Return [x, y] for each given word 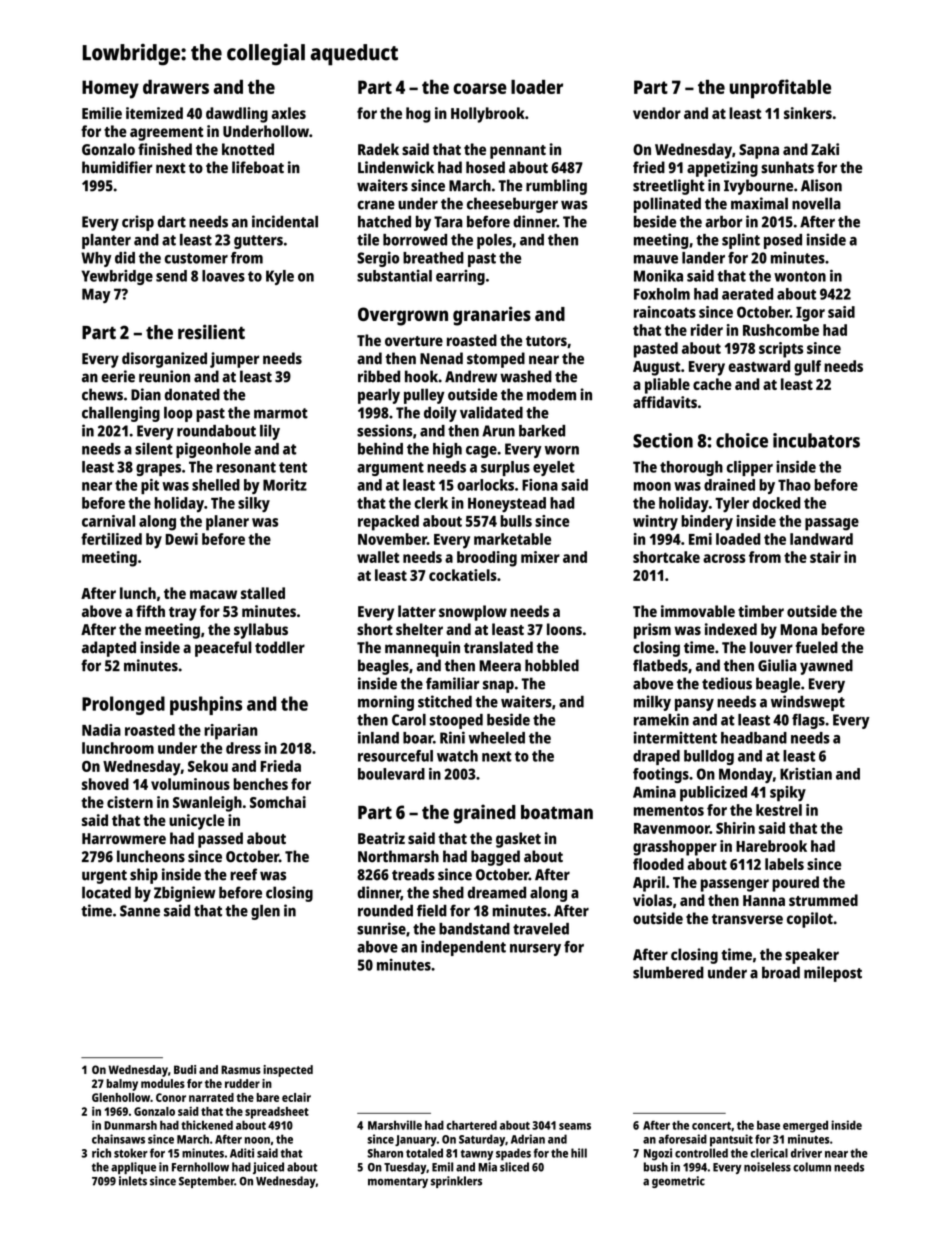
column [812, 1167]
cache [712, 384]
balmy [122, 1085]
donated [192, 394]
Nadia [101, 730]
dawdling [237, 115]
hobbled [552, 665]
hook [421, 376]
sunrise [381, 928]
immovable [698, 611]
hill [579, 1153]
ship [144, 876]
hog [418, 115]
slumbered [668, 972]
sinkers [808, 113]
